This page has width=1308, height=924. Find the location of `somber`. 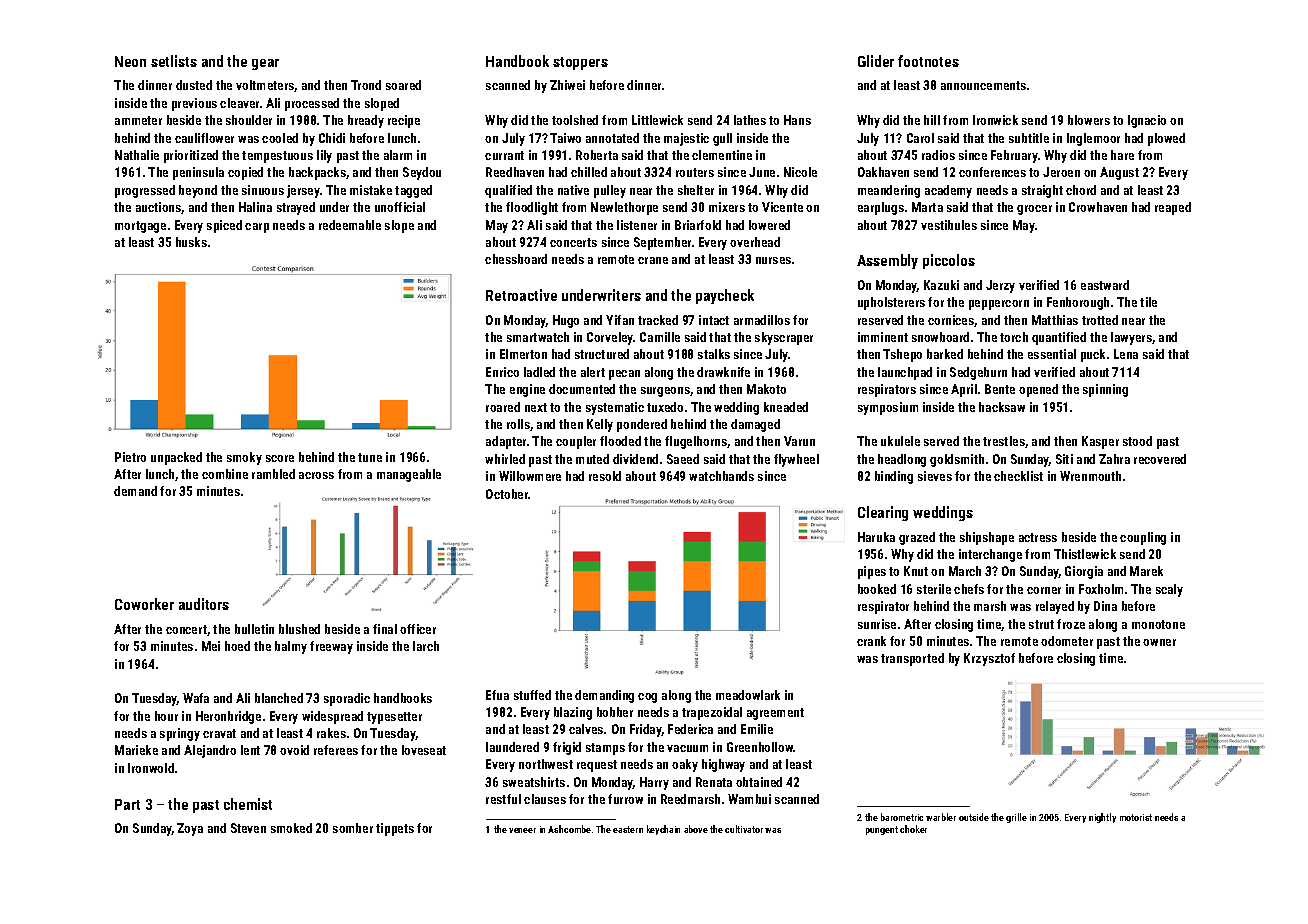

somber is located at coordinates (353, 828).
